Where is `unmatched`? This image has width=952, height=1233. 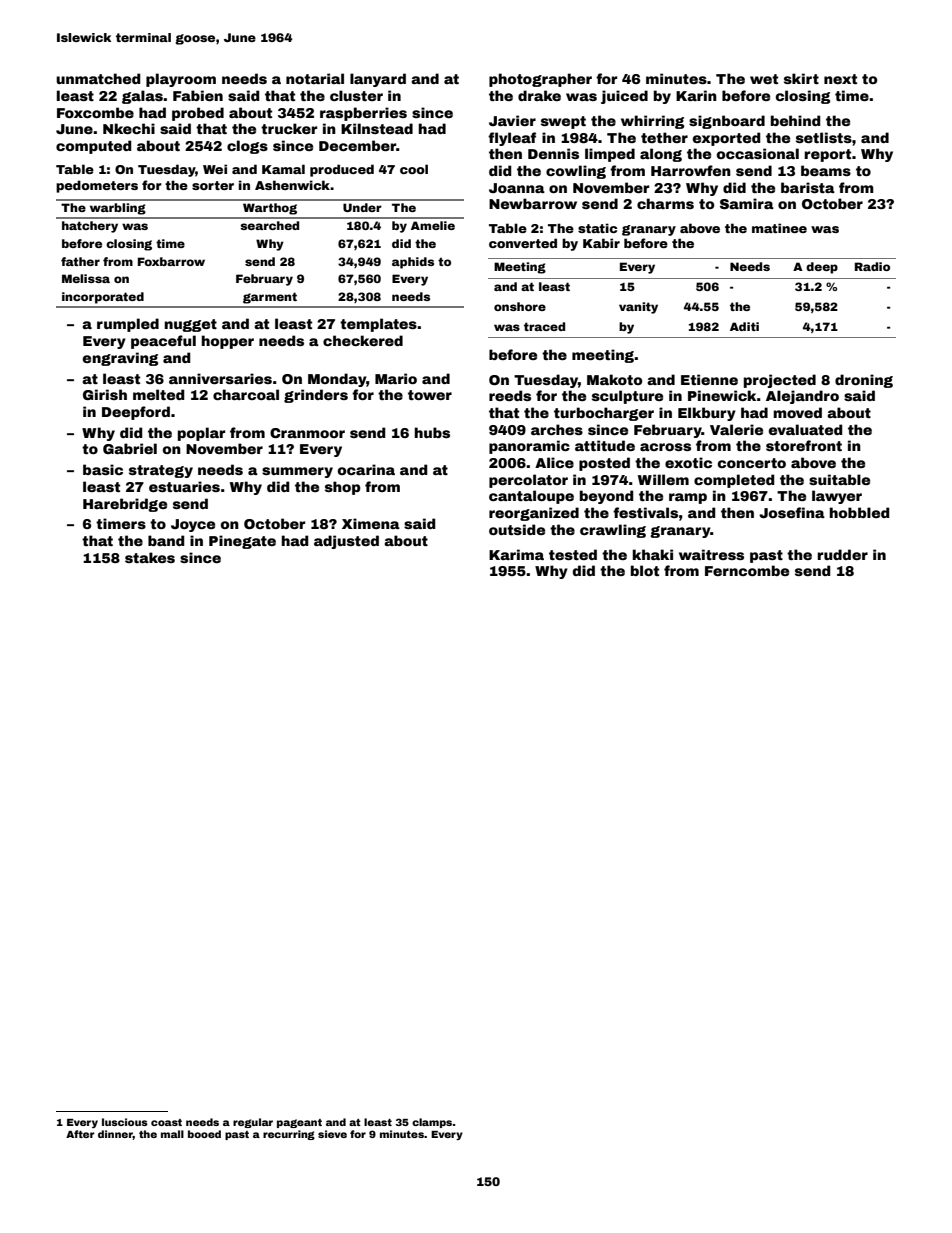 unmatched is located at coordinates (98, 78).
